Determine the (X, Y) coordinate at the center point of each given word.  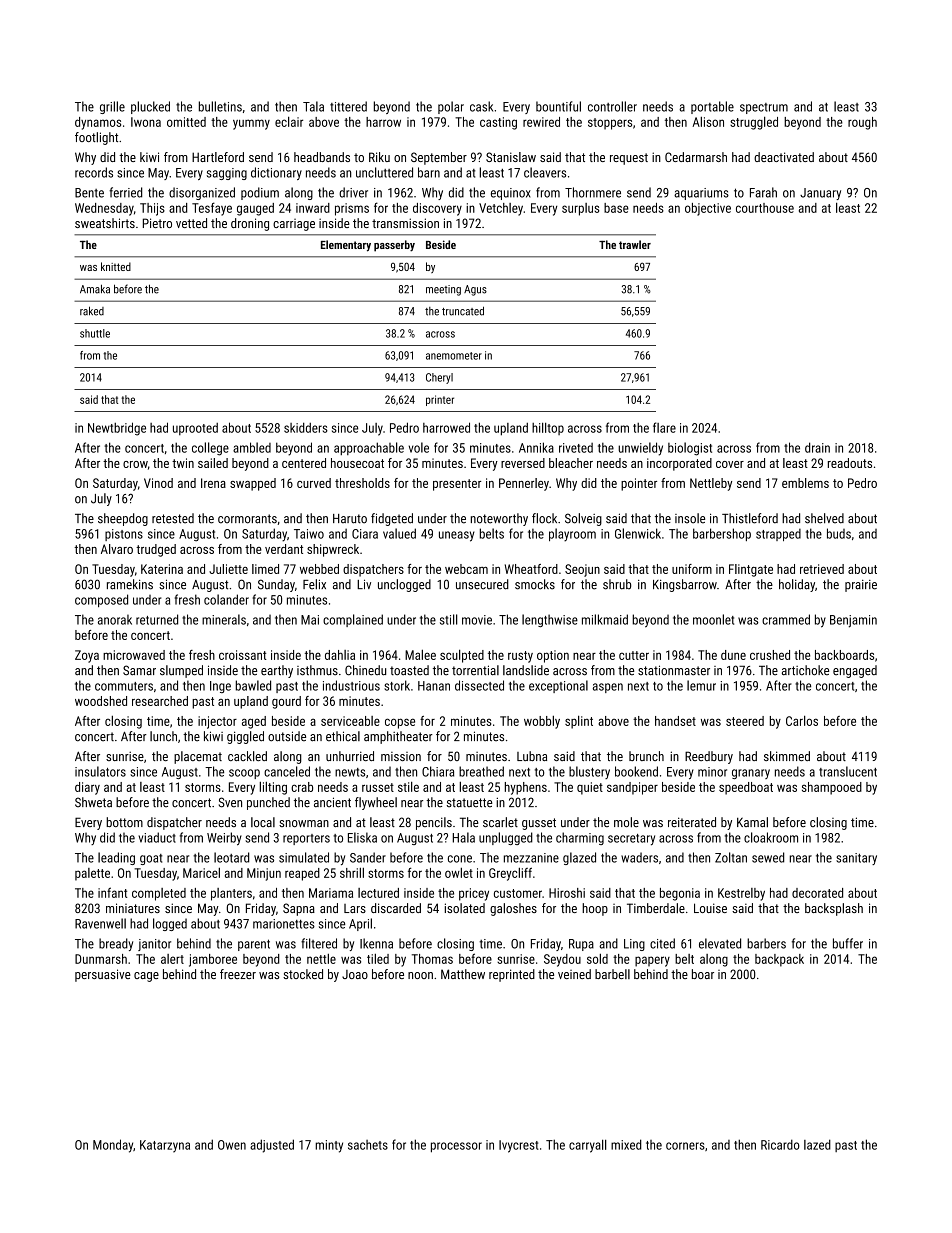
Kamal (752, 822)
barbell (612, 974)
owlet (459, 872)
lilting (273, 788)
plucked (150, 107)
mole (626, 822)
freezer (238, 974)
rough (862, 123)
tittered (348, 106)
